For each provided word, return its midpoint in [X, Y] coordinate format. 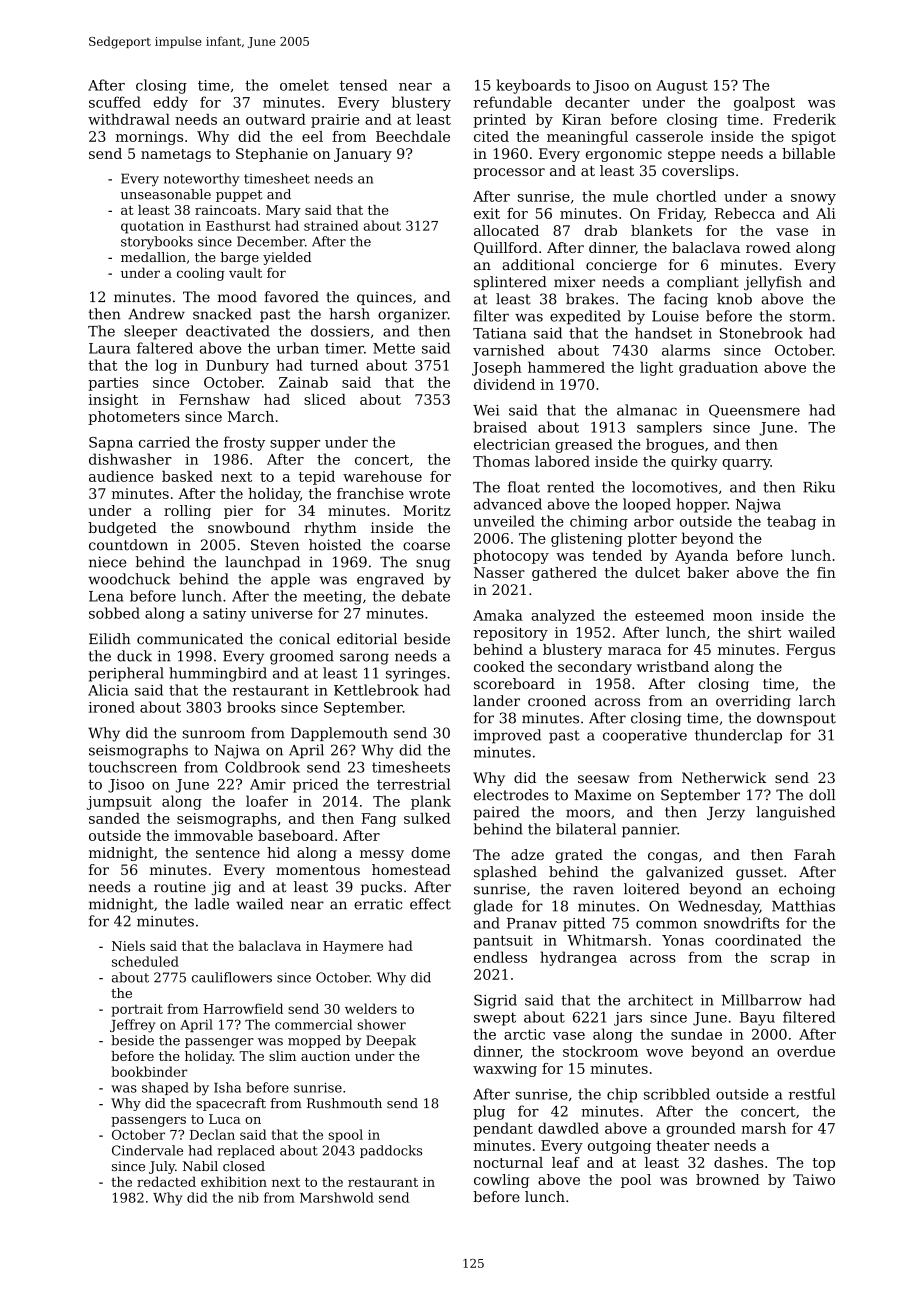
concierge [621, 266]
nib [248, 1197]
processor [509, 173]
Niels [128, 946]
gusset [759, 874]
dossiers [340, 331]
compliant [703, 283]
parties [113, 384]
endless [500, 957]
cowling [501, 1181]
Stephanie [272, 155]
